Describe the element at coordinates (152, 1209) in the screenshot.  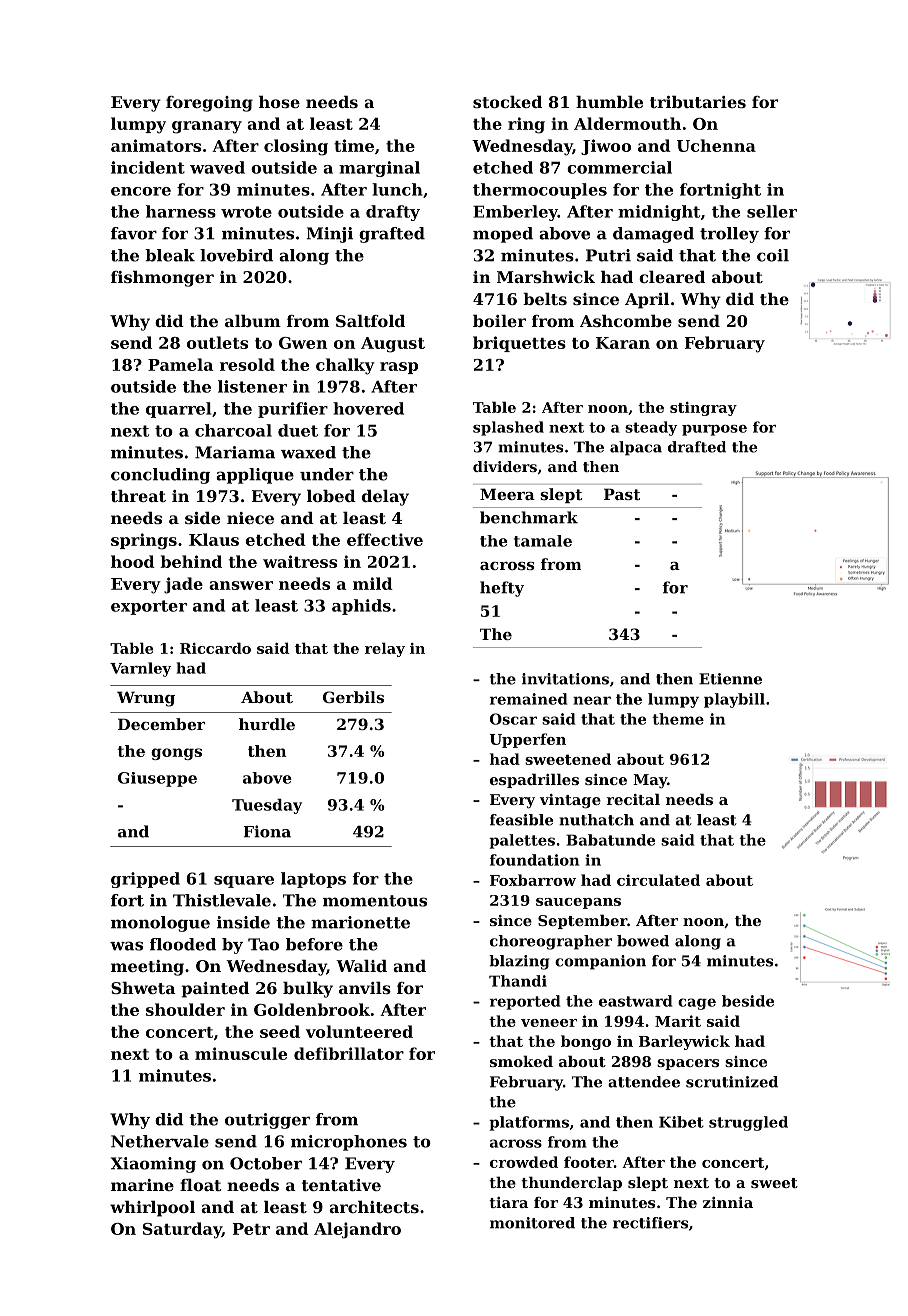
I see `whirlpool` at that location.
